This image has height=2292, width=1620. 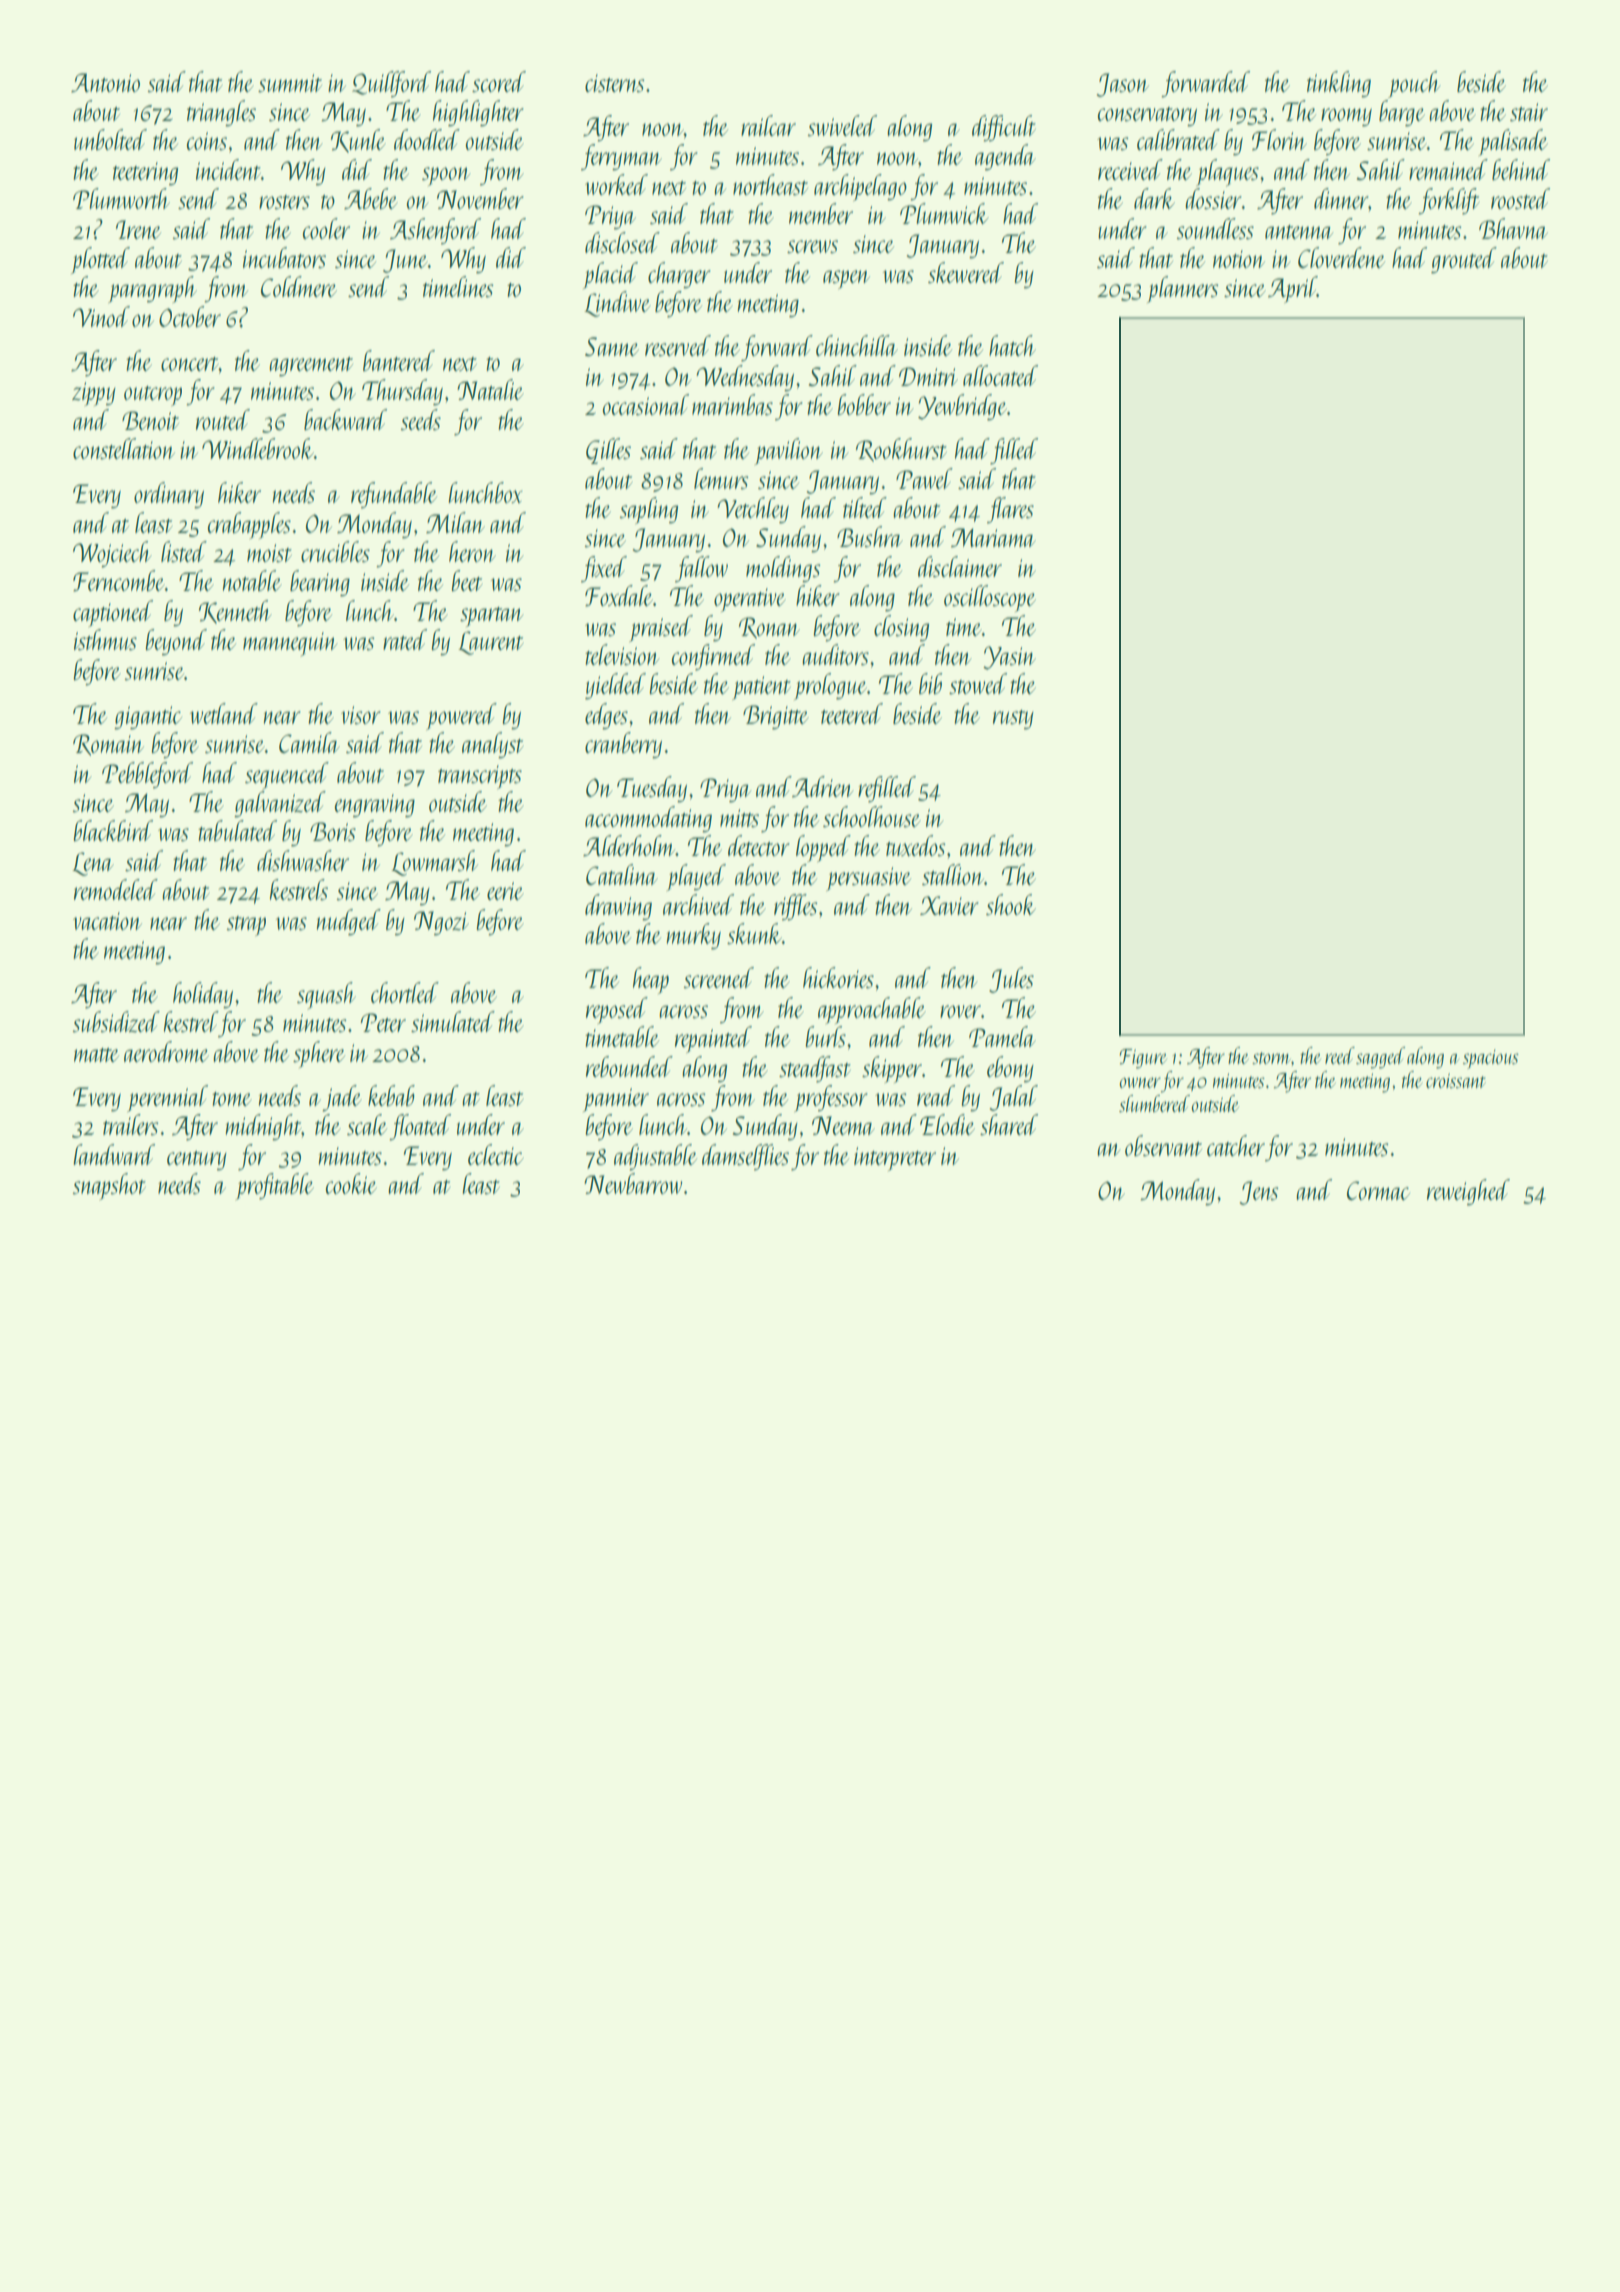 What do you see at coordinates (1004, 128) in the image?
I see `difficult` at bounding box center [1004, 128].
